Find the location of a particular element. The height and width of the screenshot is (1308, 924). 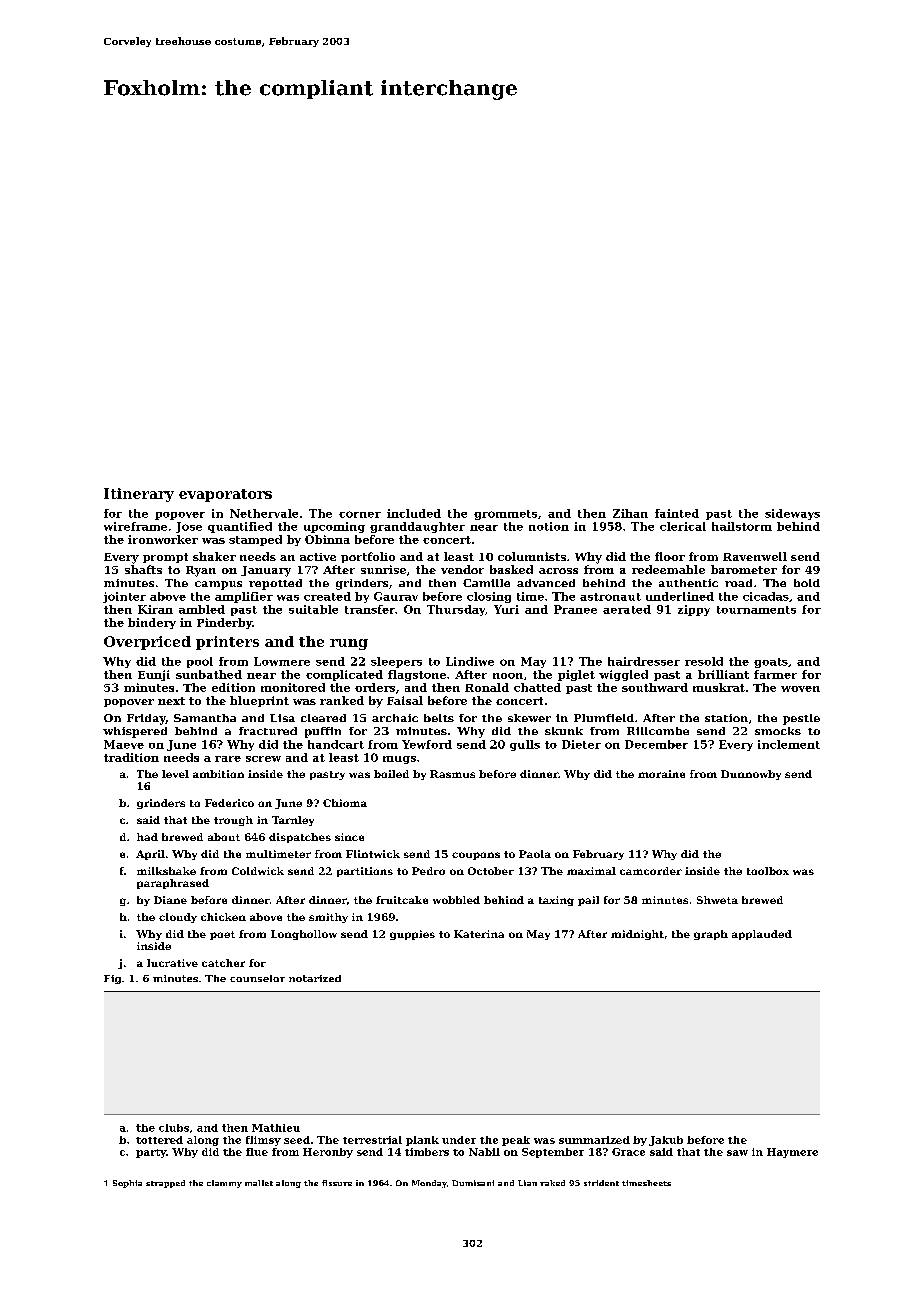

Mathieu is located at coordinates (276, 1128).
